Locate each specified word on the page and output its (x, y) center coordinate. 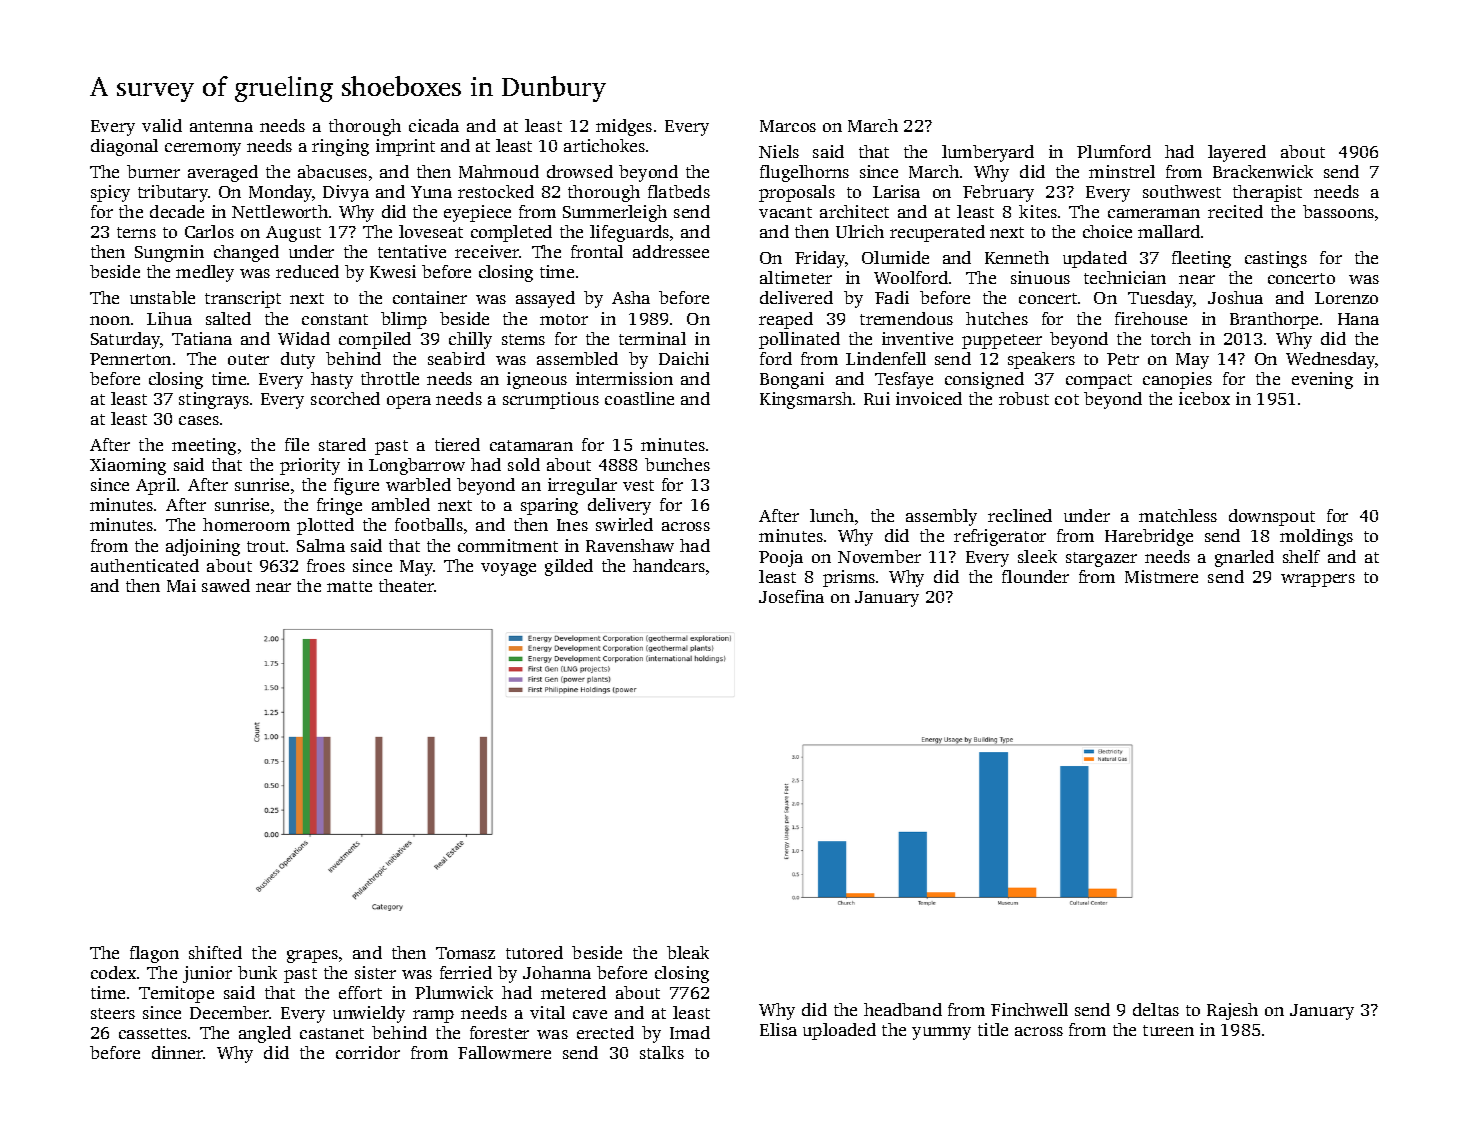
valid (162, 125)
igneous (537, 380)
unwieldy (369, 1014)
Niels (779, 151)
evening (1322, 380)
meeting (204, 446)
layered (1237, 153)
